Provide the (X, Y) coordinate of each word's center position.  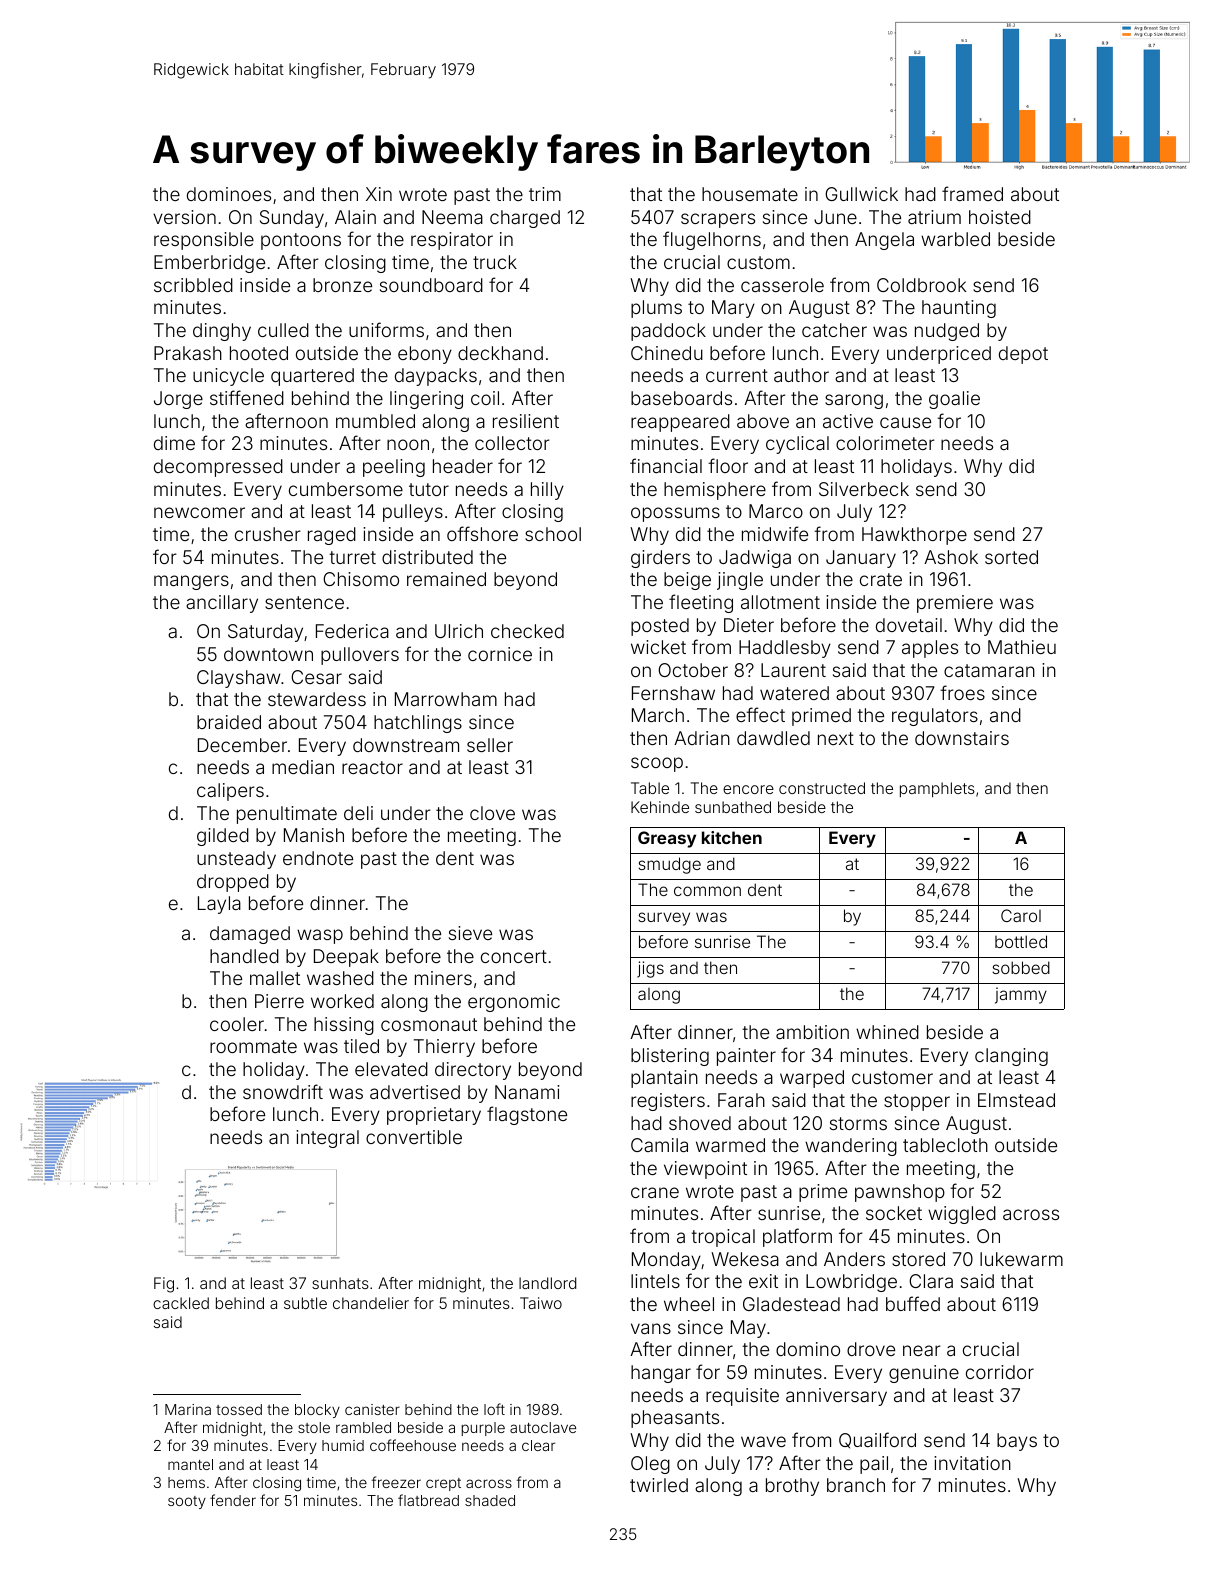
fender (233, 1500)
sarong (854, 401)
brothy (792, 1487)
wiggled (962, 1215)
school (553, 534)
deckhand (500, 353)
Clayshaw (238, 679)
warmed (730, 1145)
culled (283, 330)
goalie (954, 400)
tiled (361, 1046)
